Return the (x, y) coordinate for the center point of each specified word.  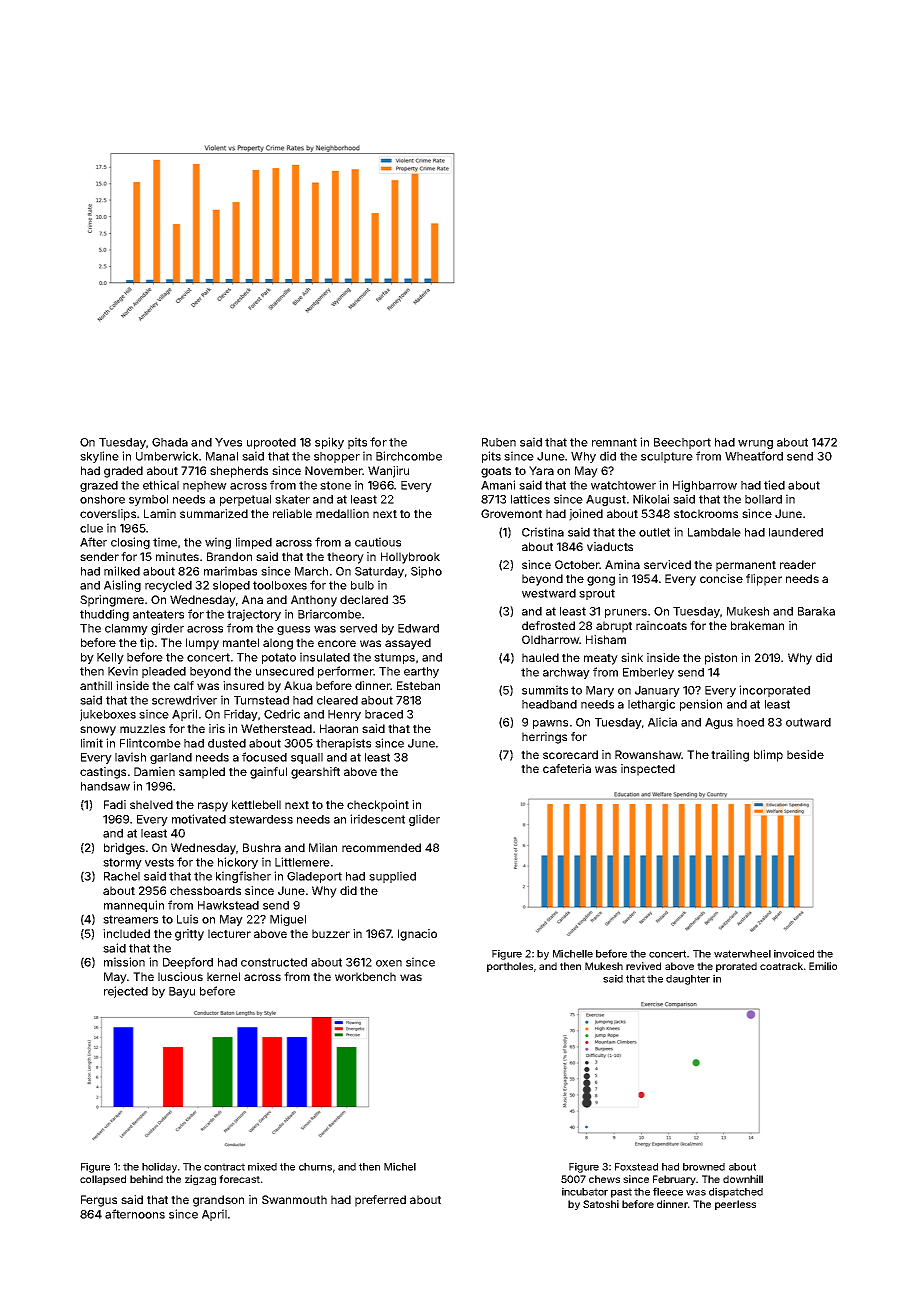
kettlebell (256, 804)
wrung (755, 444)
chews (604, 1179)
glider (424, 820)
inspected (648, 770)
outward (808, 722)
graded (123, 472)
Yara (541, 470)
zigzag (200, 1180)
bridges (124, 849)
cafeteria (567, 768)
